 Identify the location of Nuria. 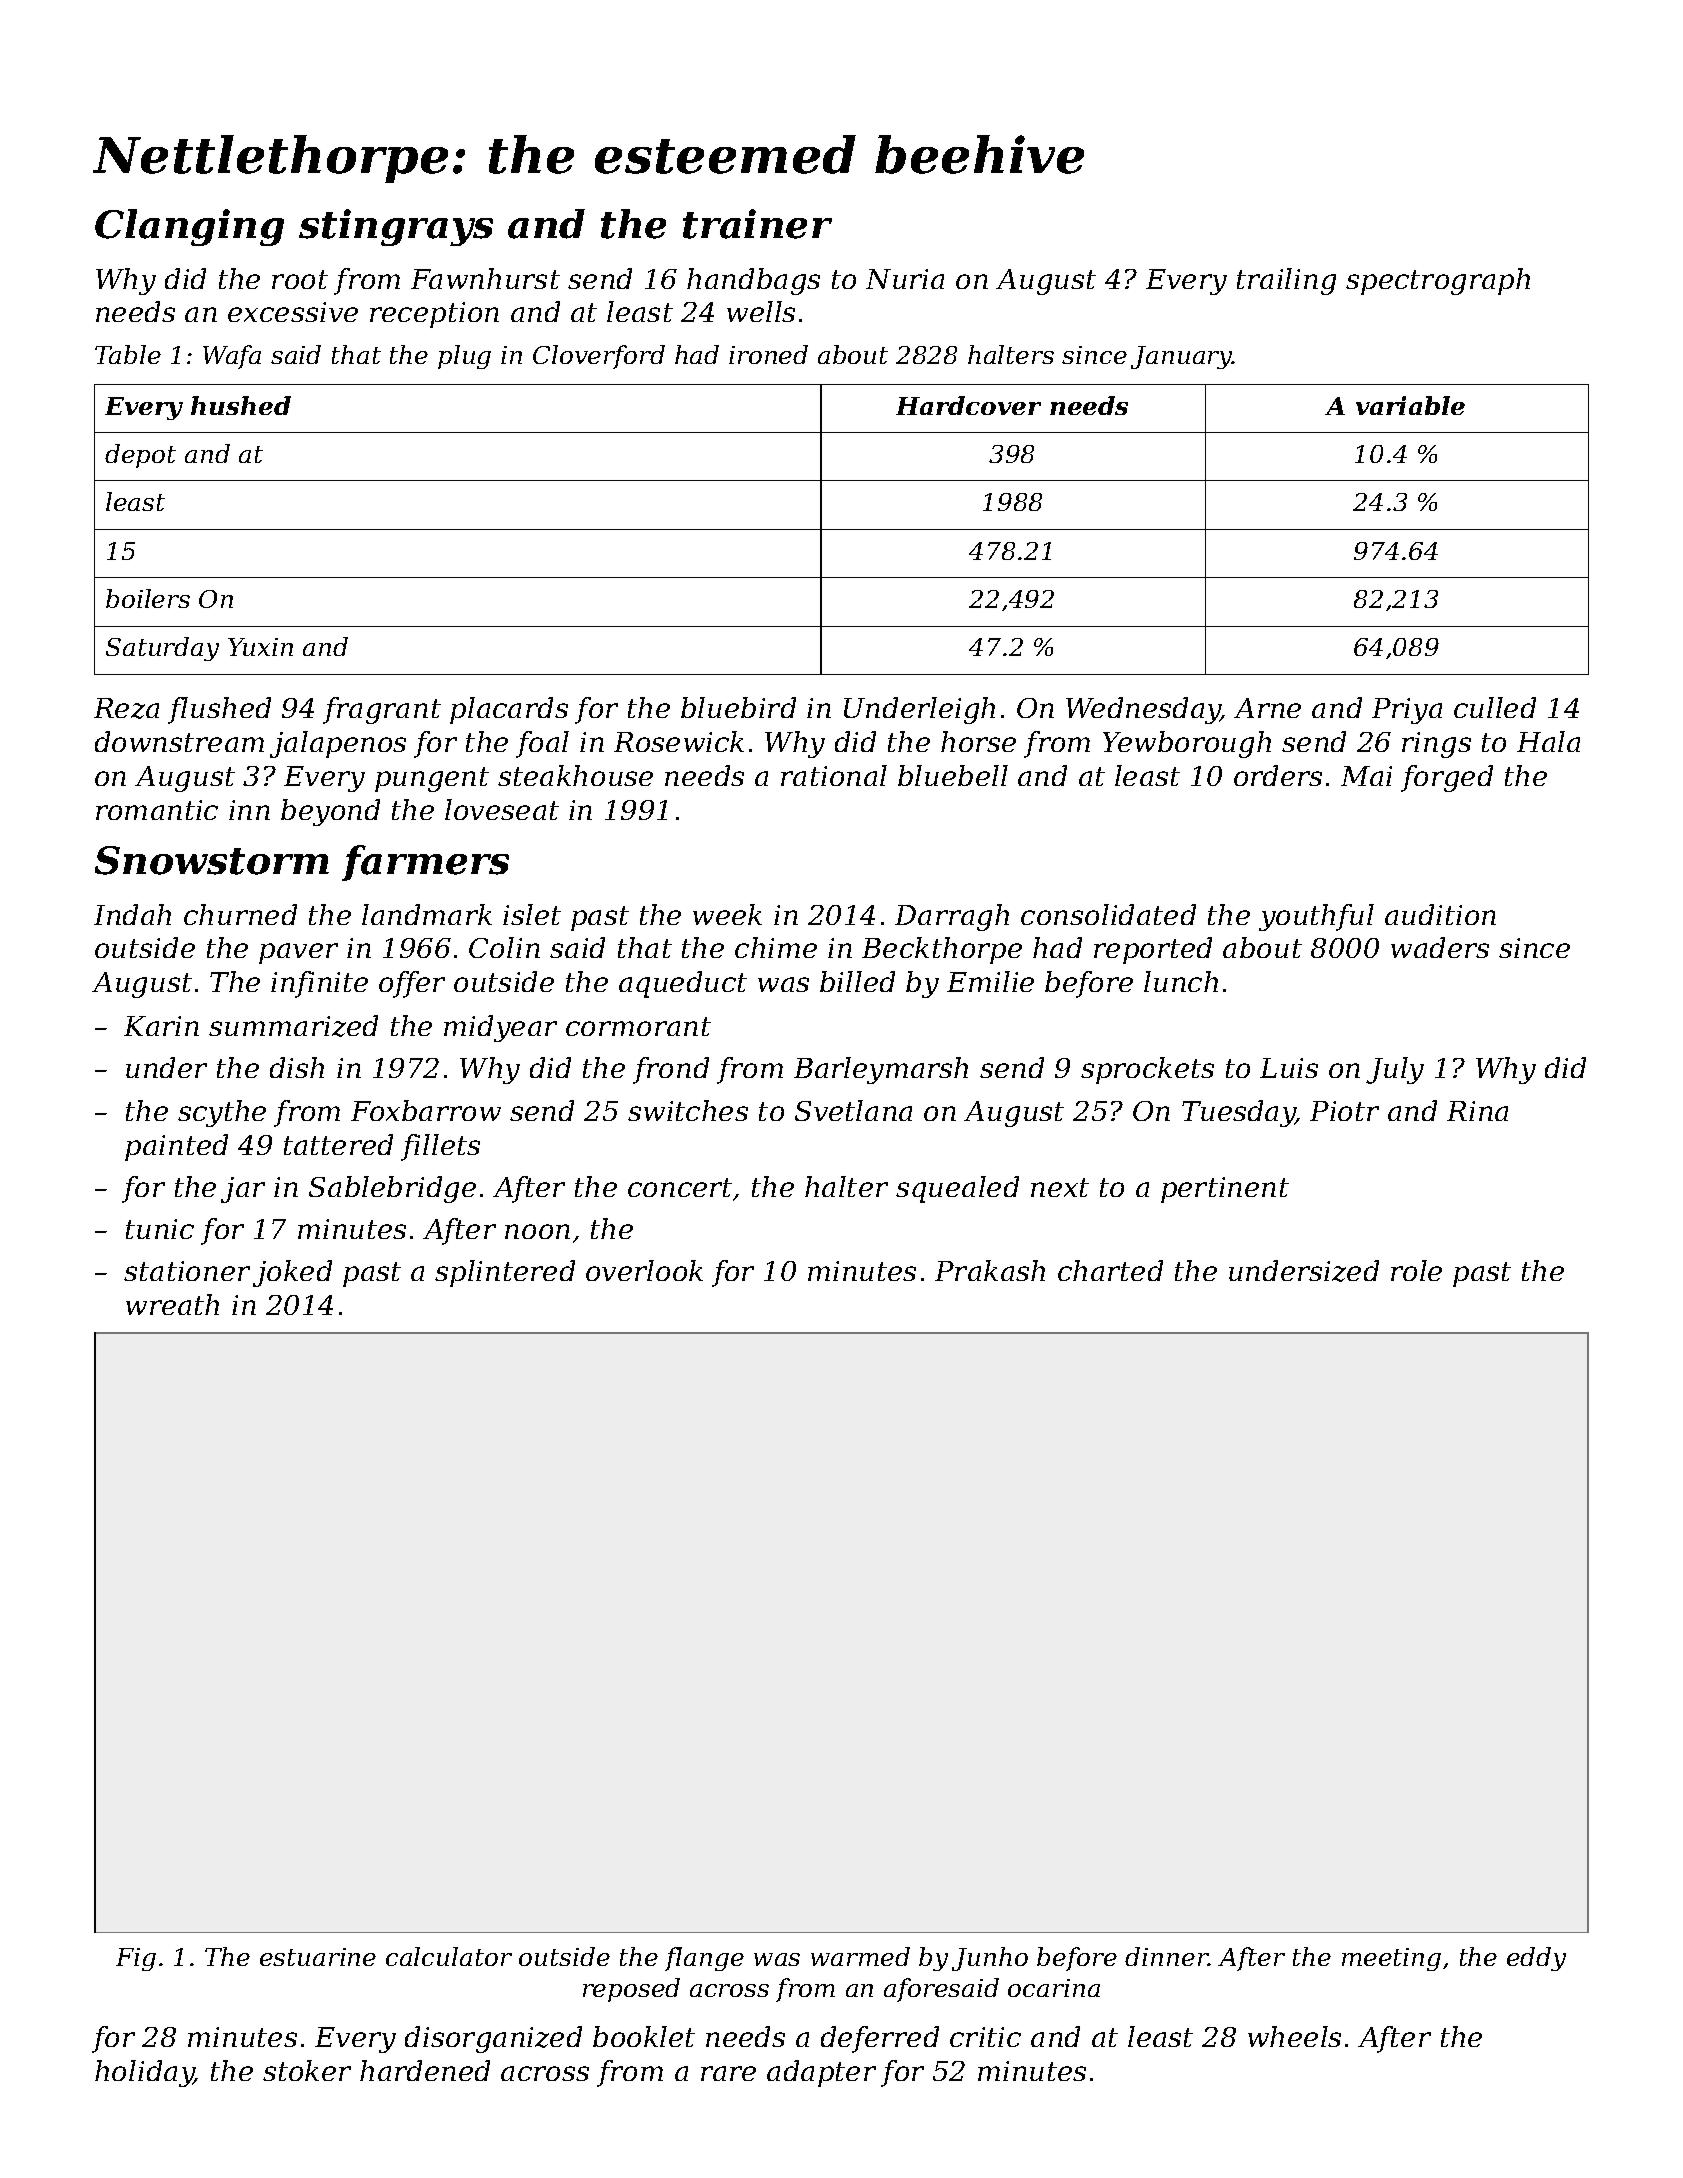
(905, 279).
